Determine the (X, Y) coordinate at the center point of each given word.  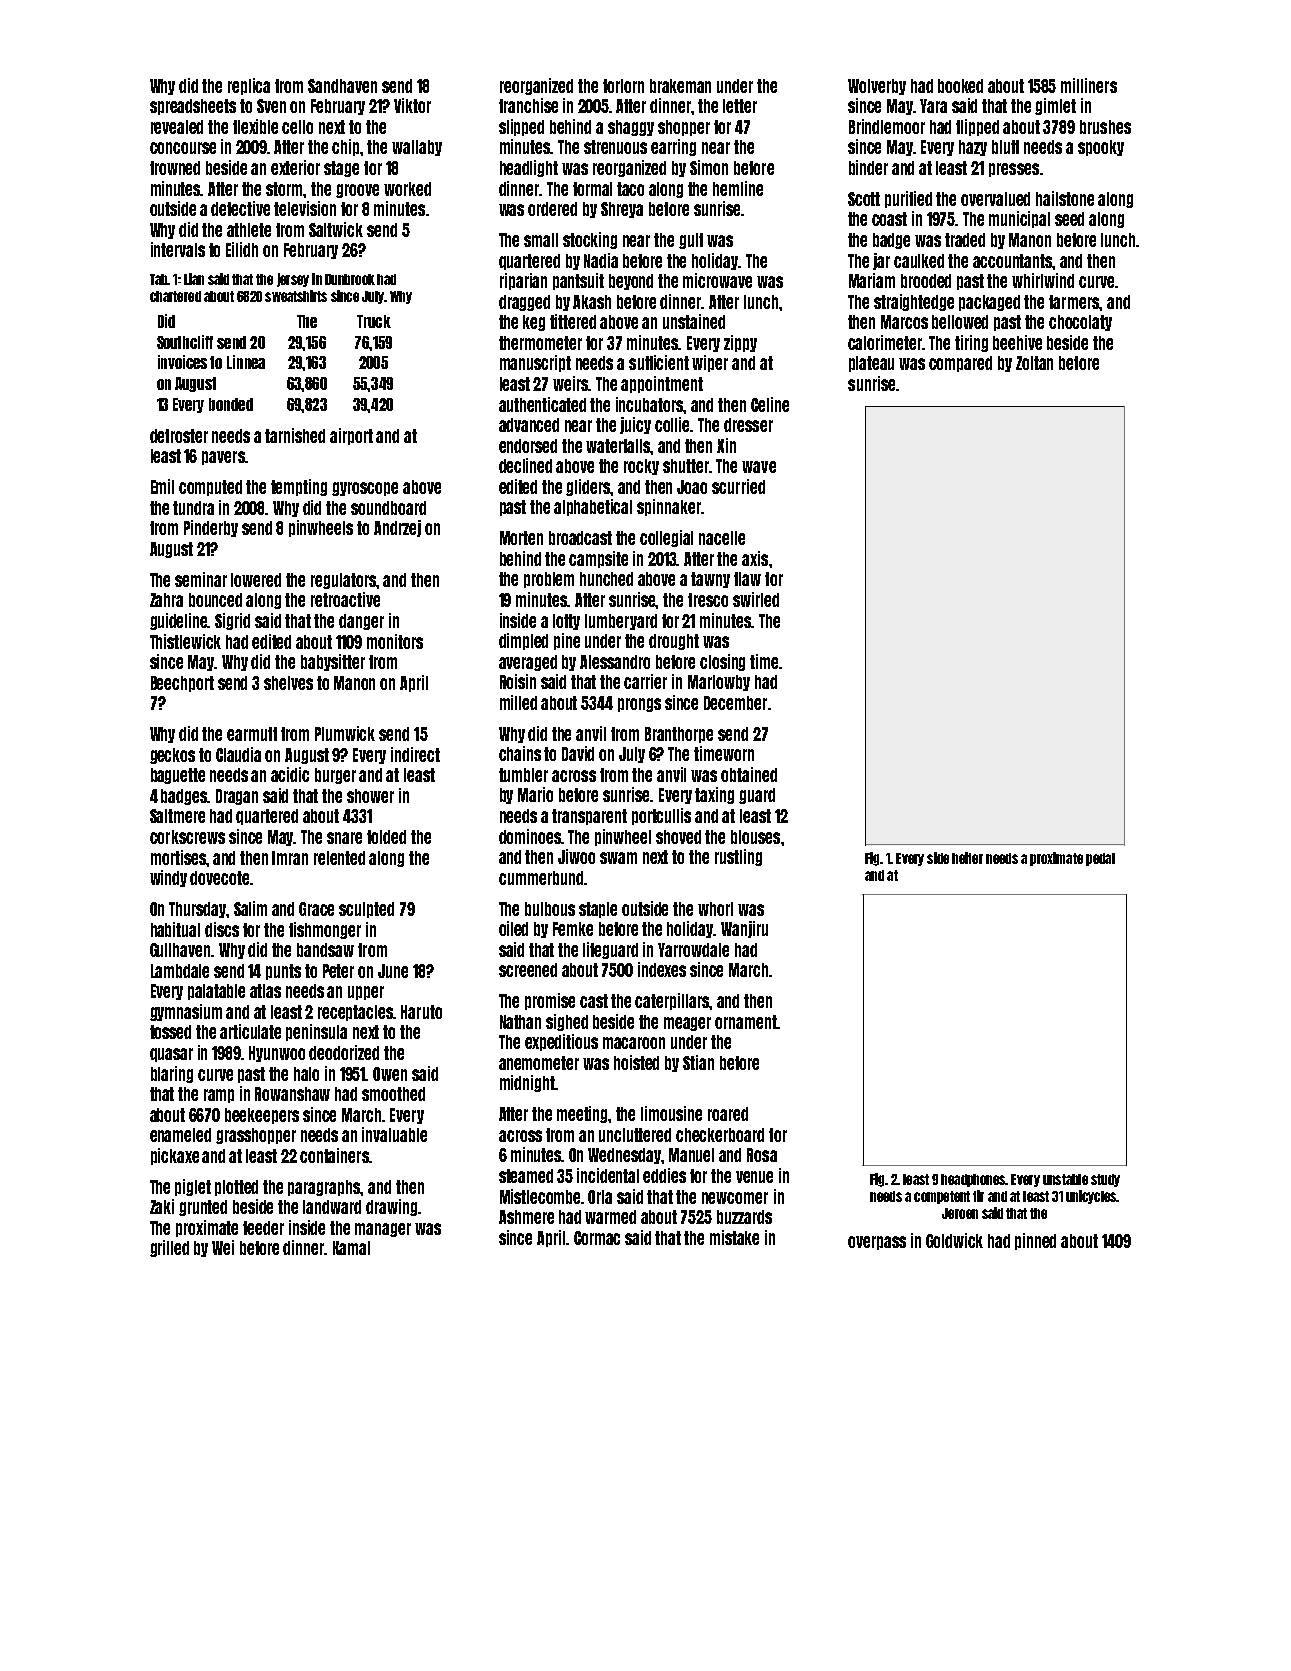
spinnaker (669, 507)
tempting (299, 487)
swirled (756, 599)
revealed (177, 127)
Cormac (597, 1238)
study (1105, 1180)
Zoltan (1034, 363)
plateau (871, 364)
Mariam (872, 280)
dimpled (523, 641)
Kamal (351, 1248)
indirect (415, 754)
